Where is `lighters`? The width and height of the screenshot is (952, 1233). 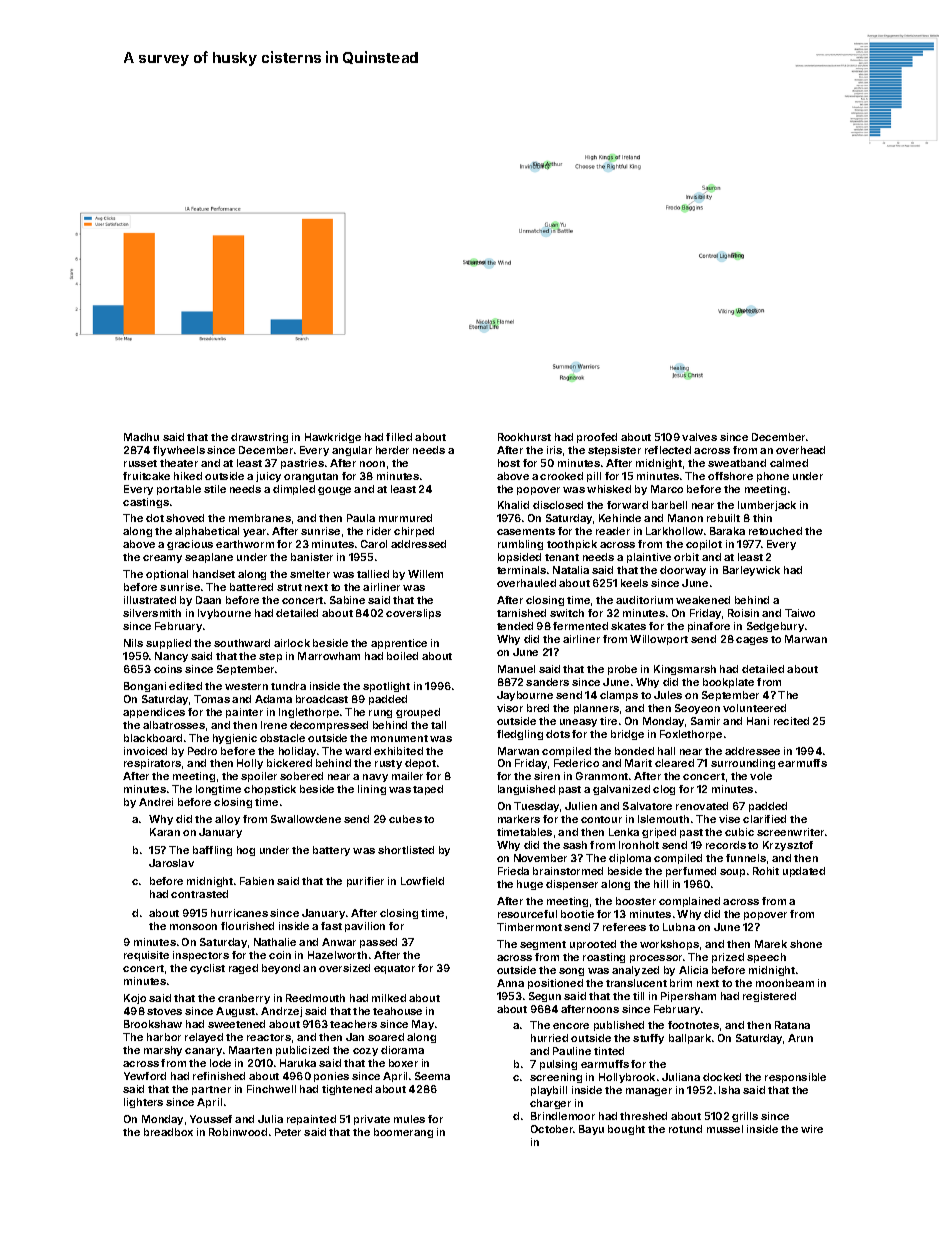 lighters is located at coordinates (143, 1103).
